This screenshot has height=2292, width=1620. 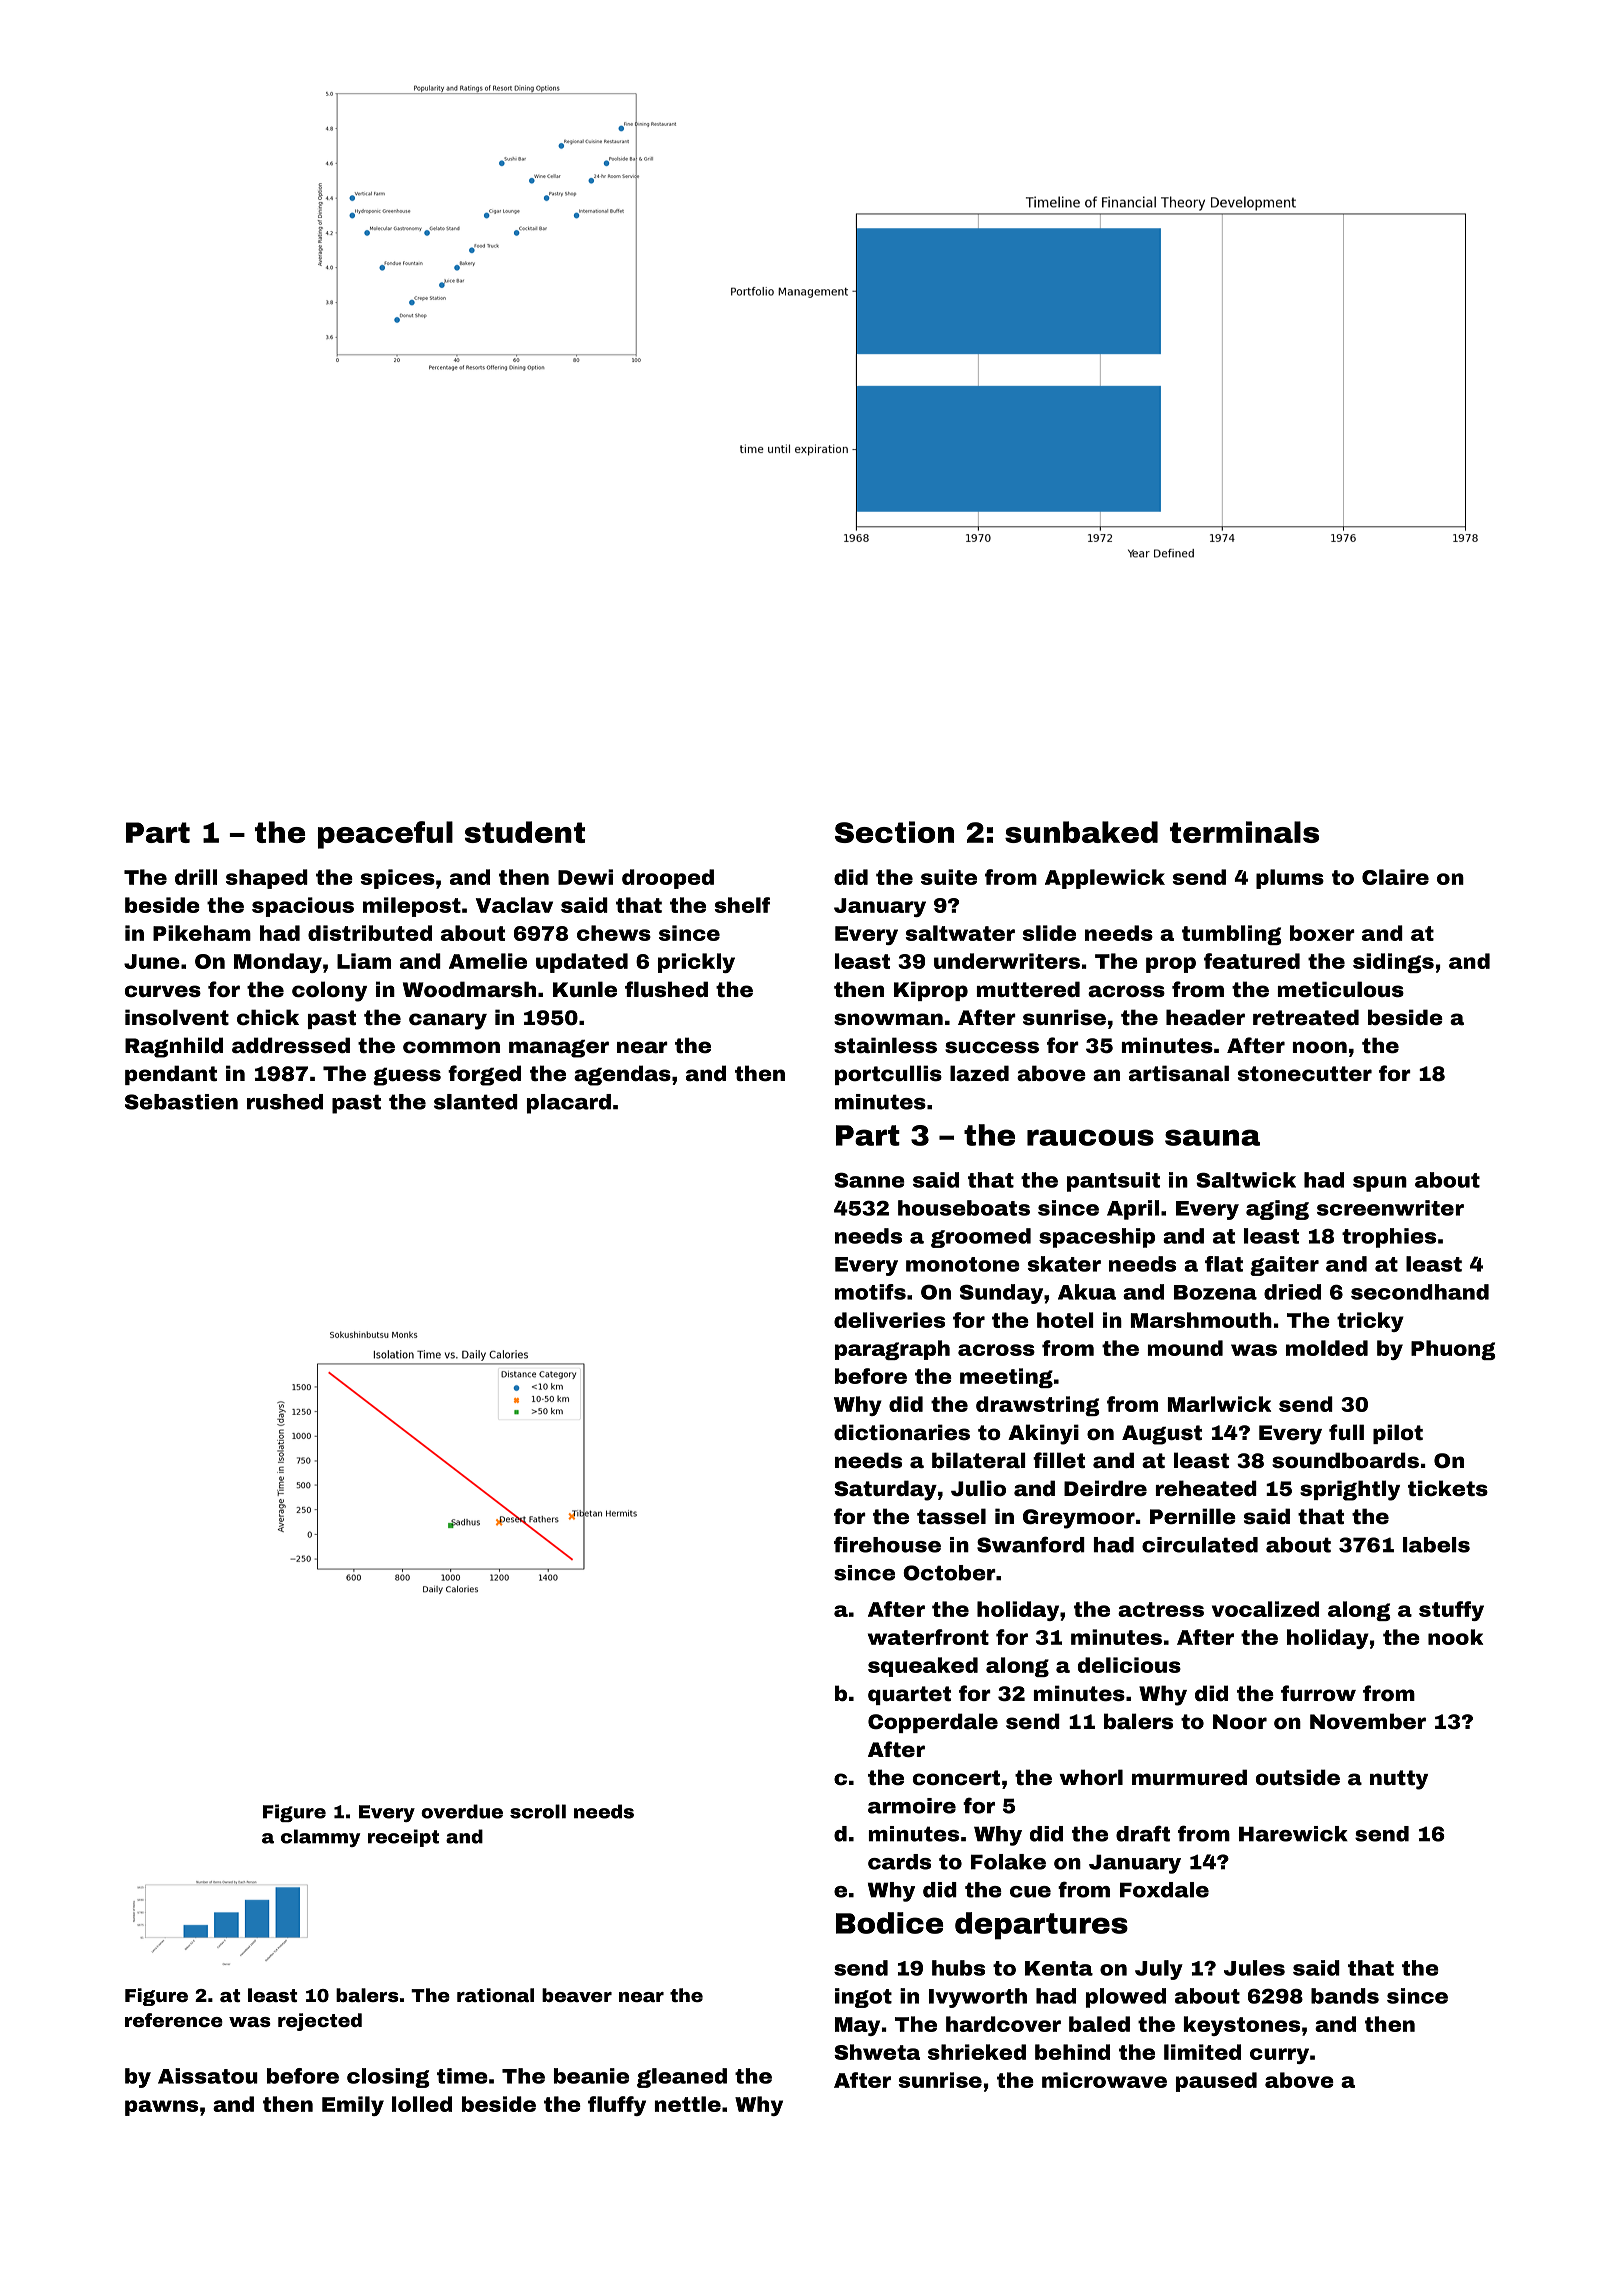 What do you see at coordinates (161, 2108) in the screenshot?
I see `pawns` at bounding box center [161, 2108].
